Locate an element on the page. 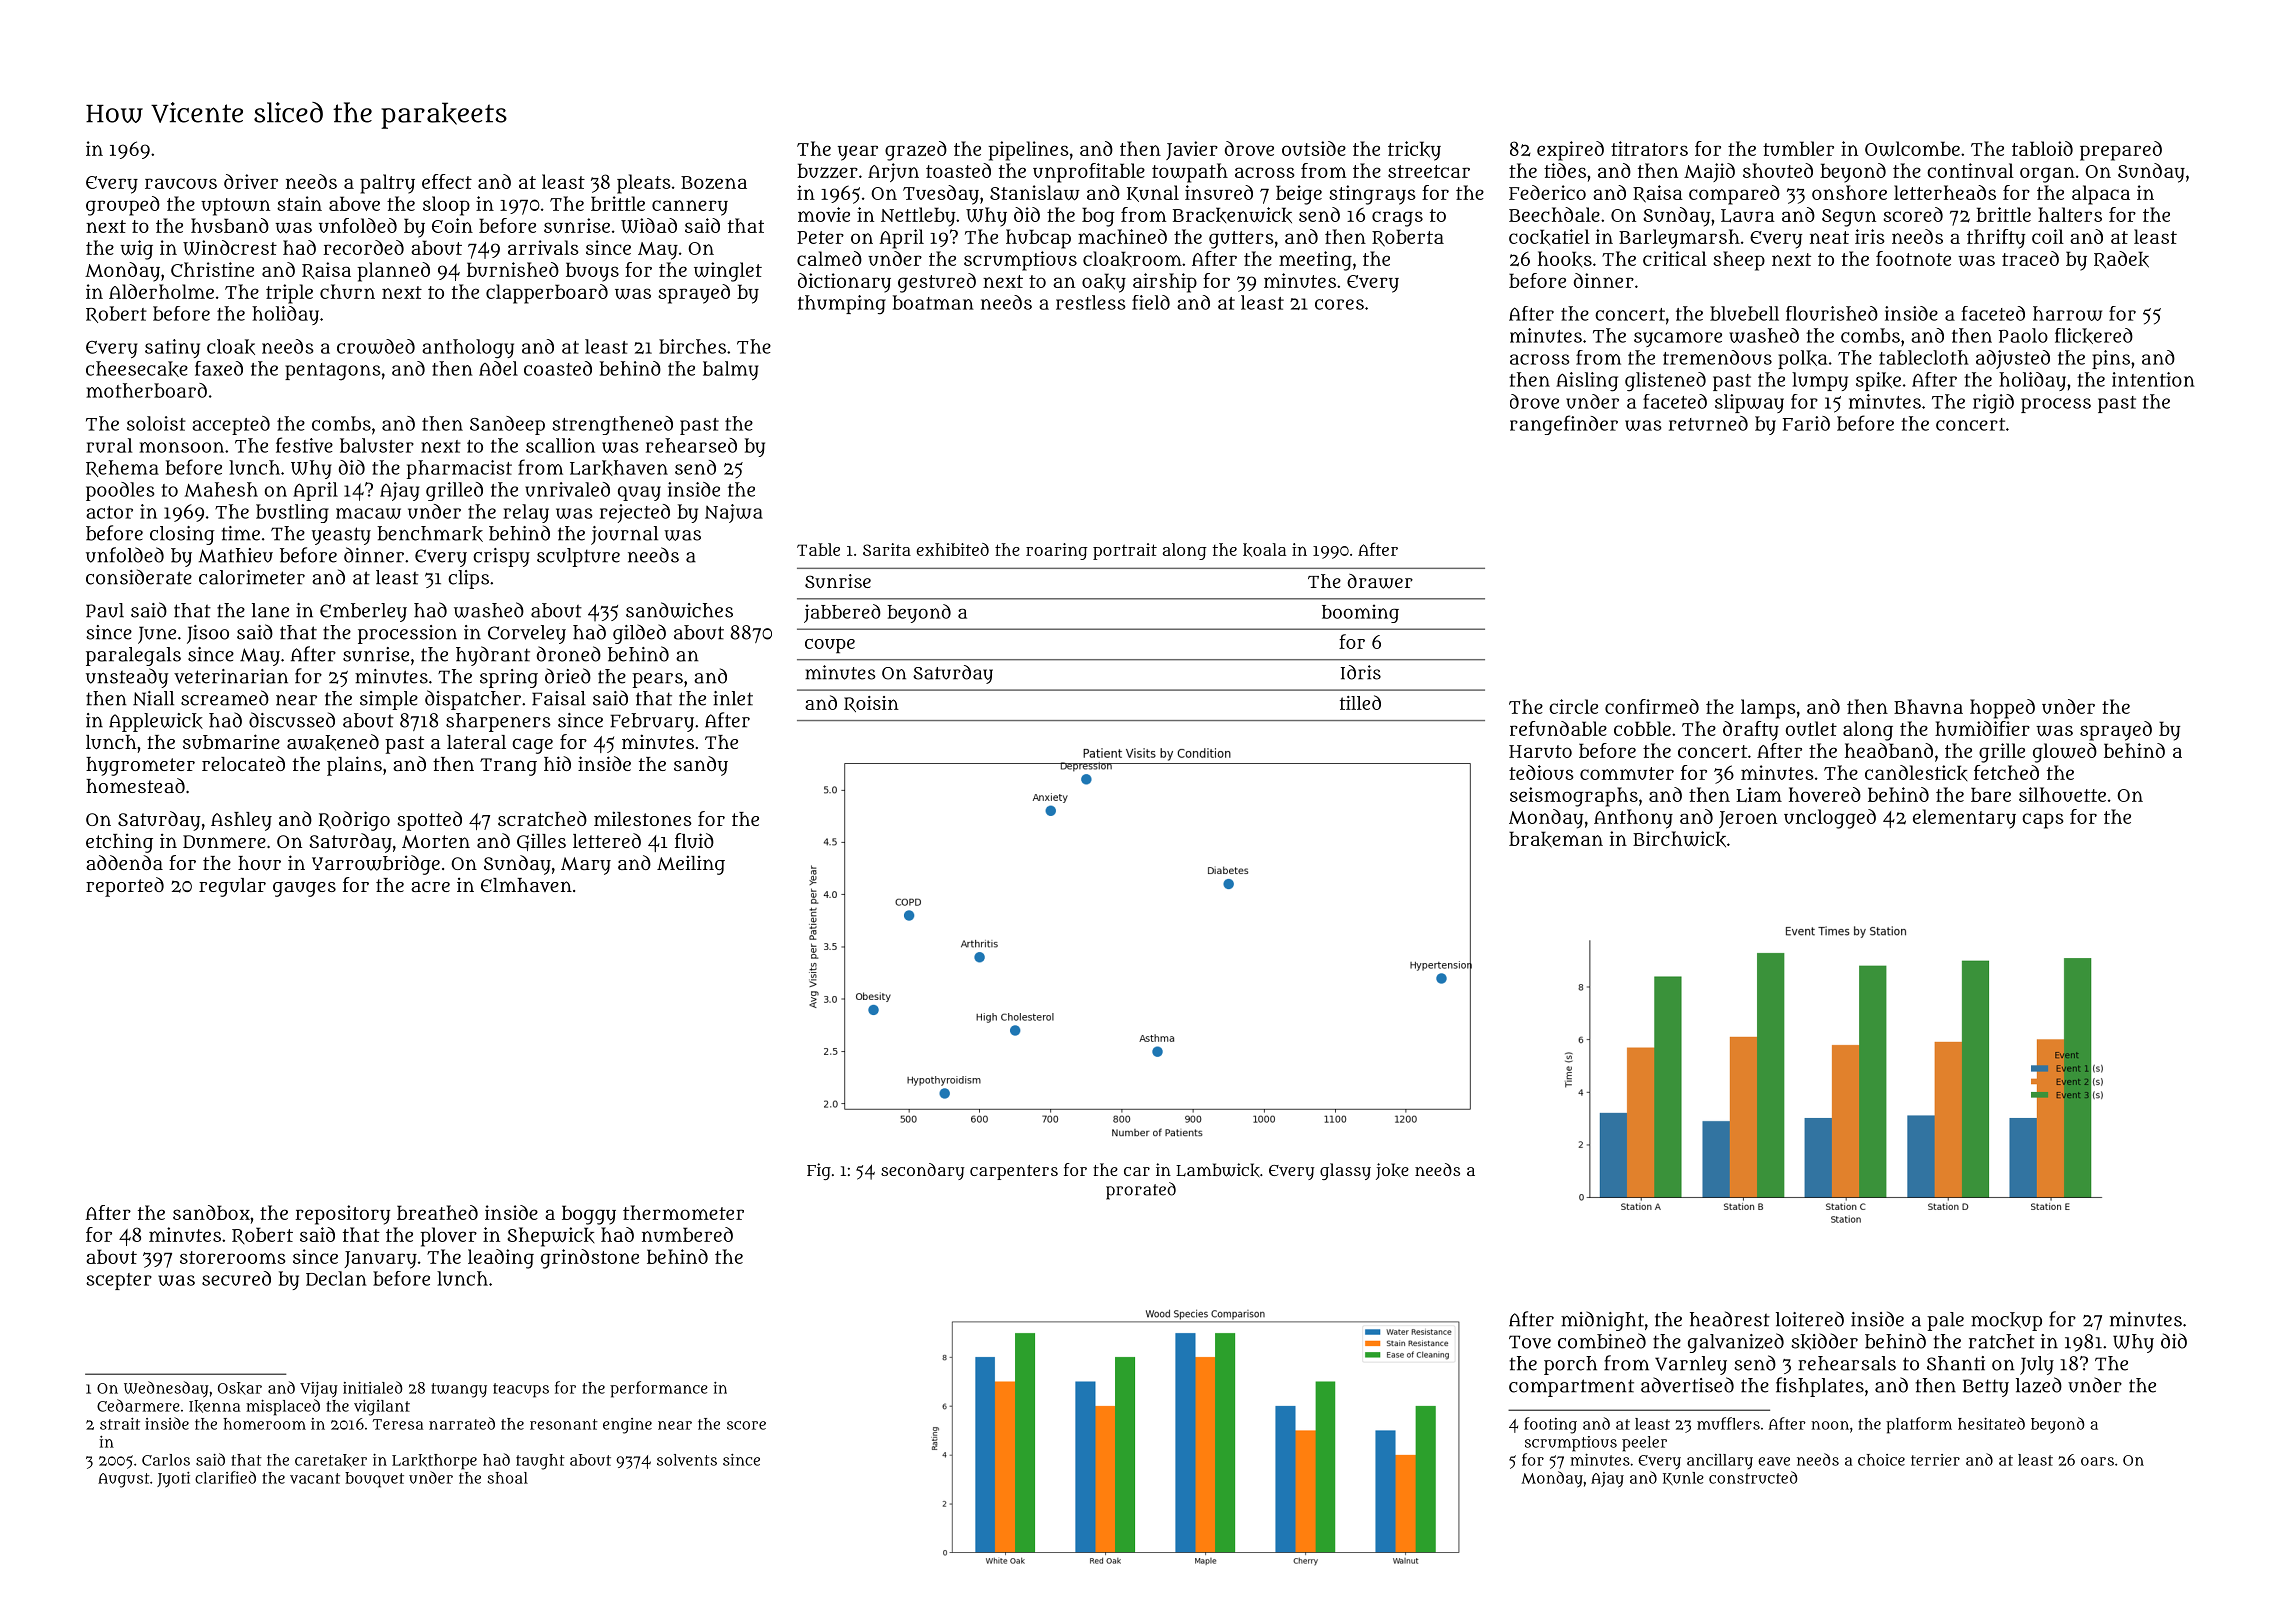  joke is located at coordinates (1392, 1171).
